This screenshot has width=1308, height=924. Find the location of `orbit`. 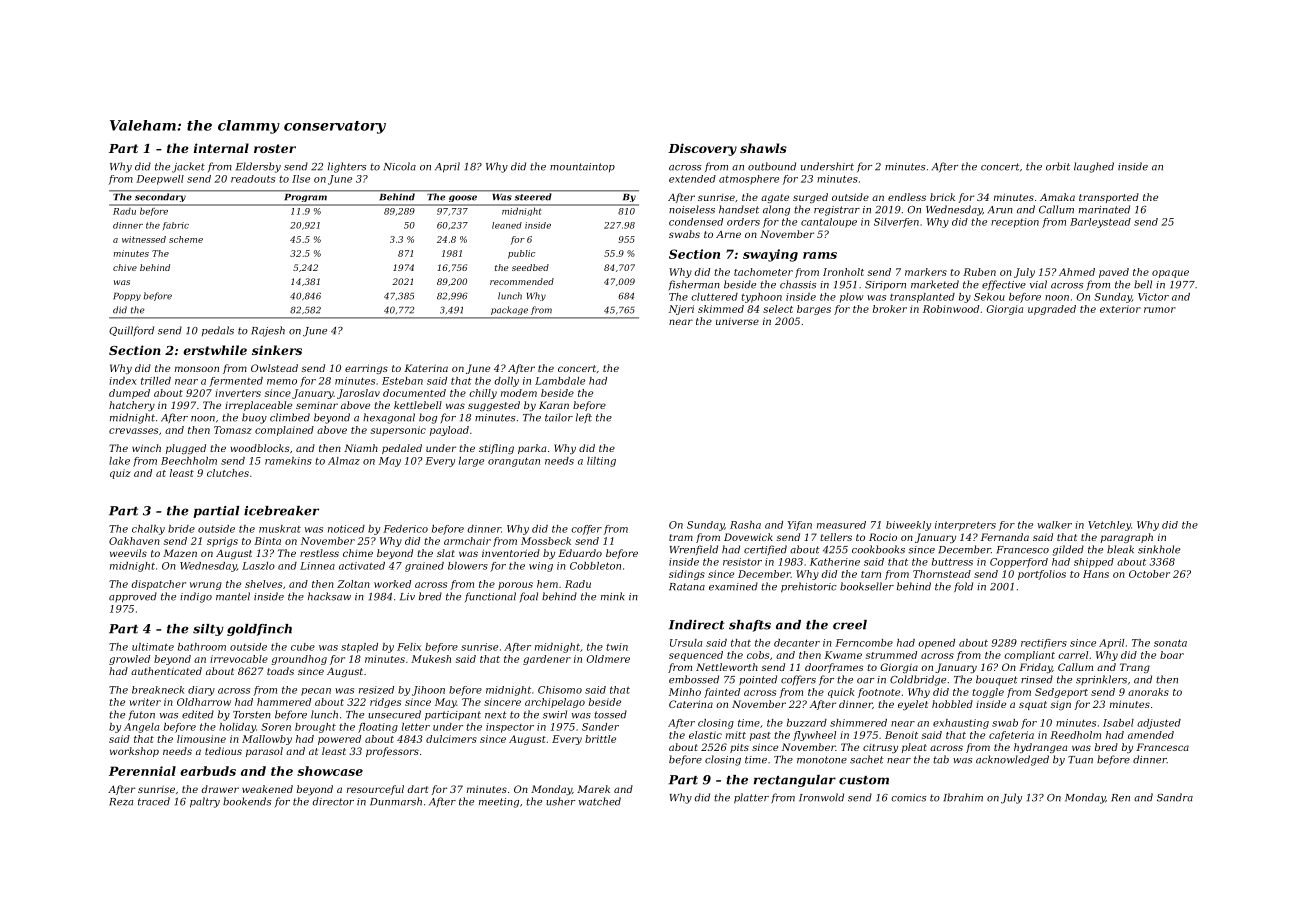

orbit is located at coordinates (1058, 166).
